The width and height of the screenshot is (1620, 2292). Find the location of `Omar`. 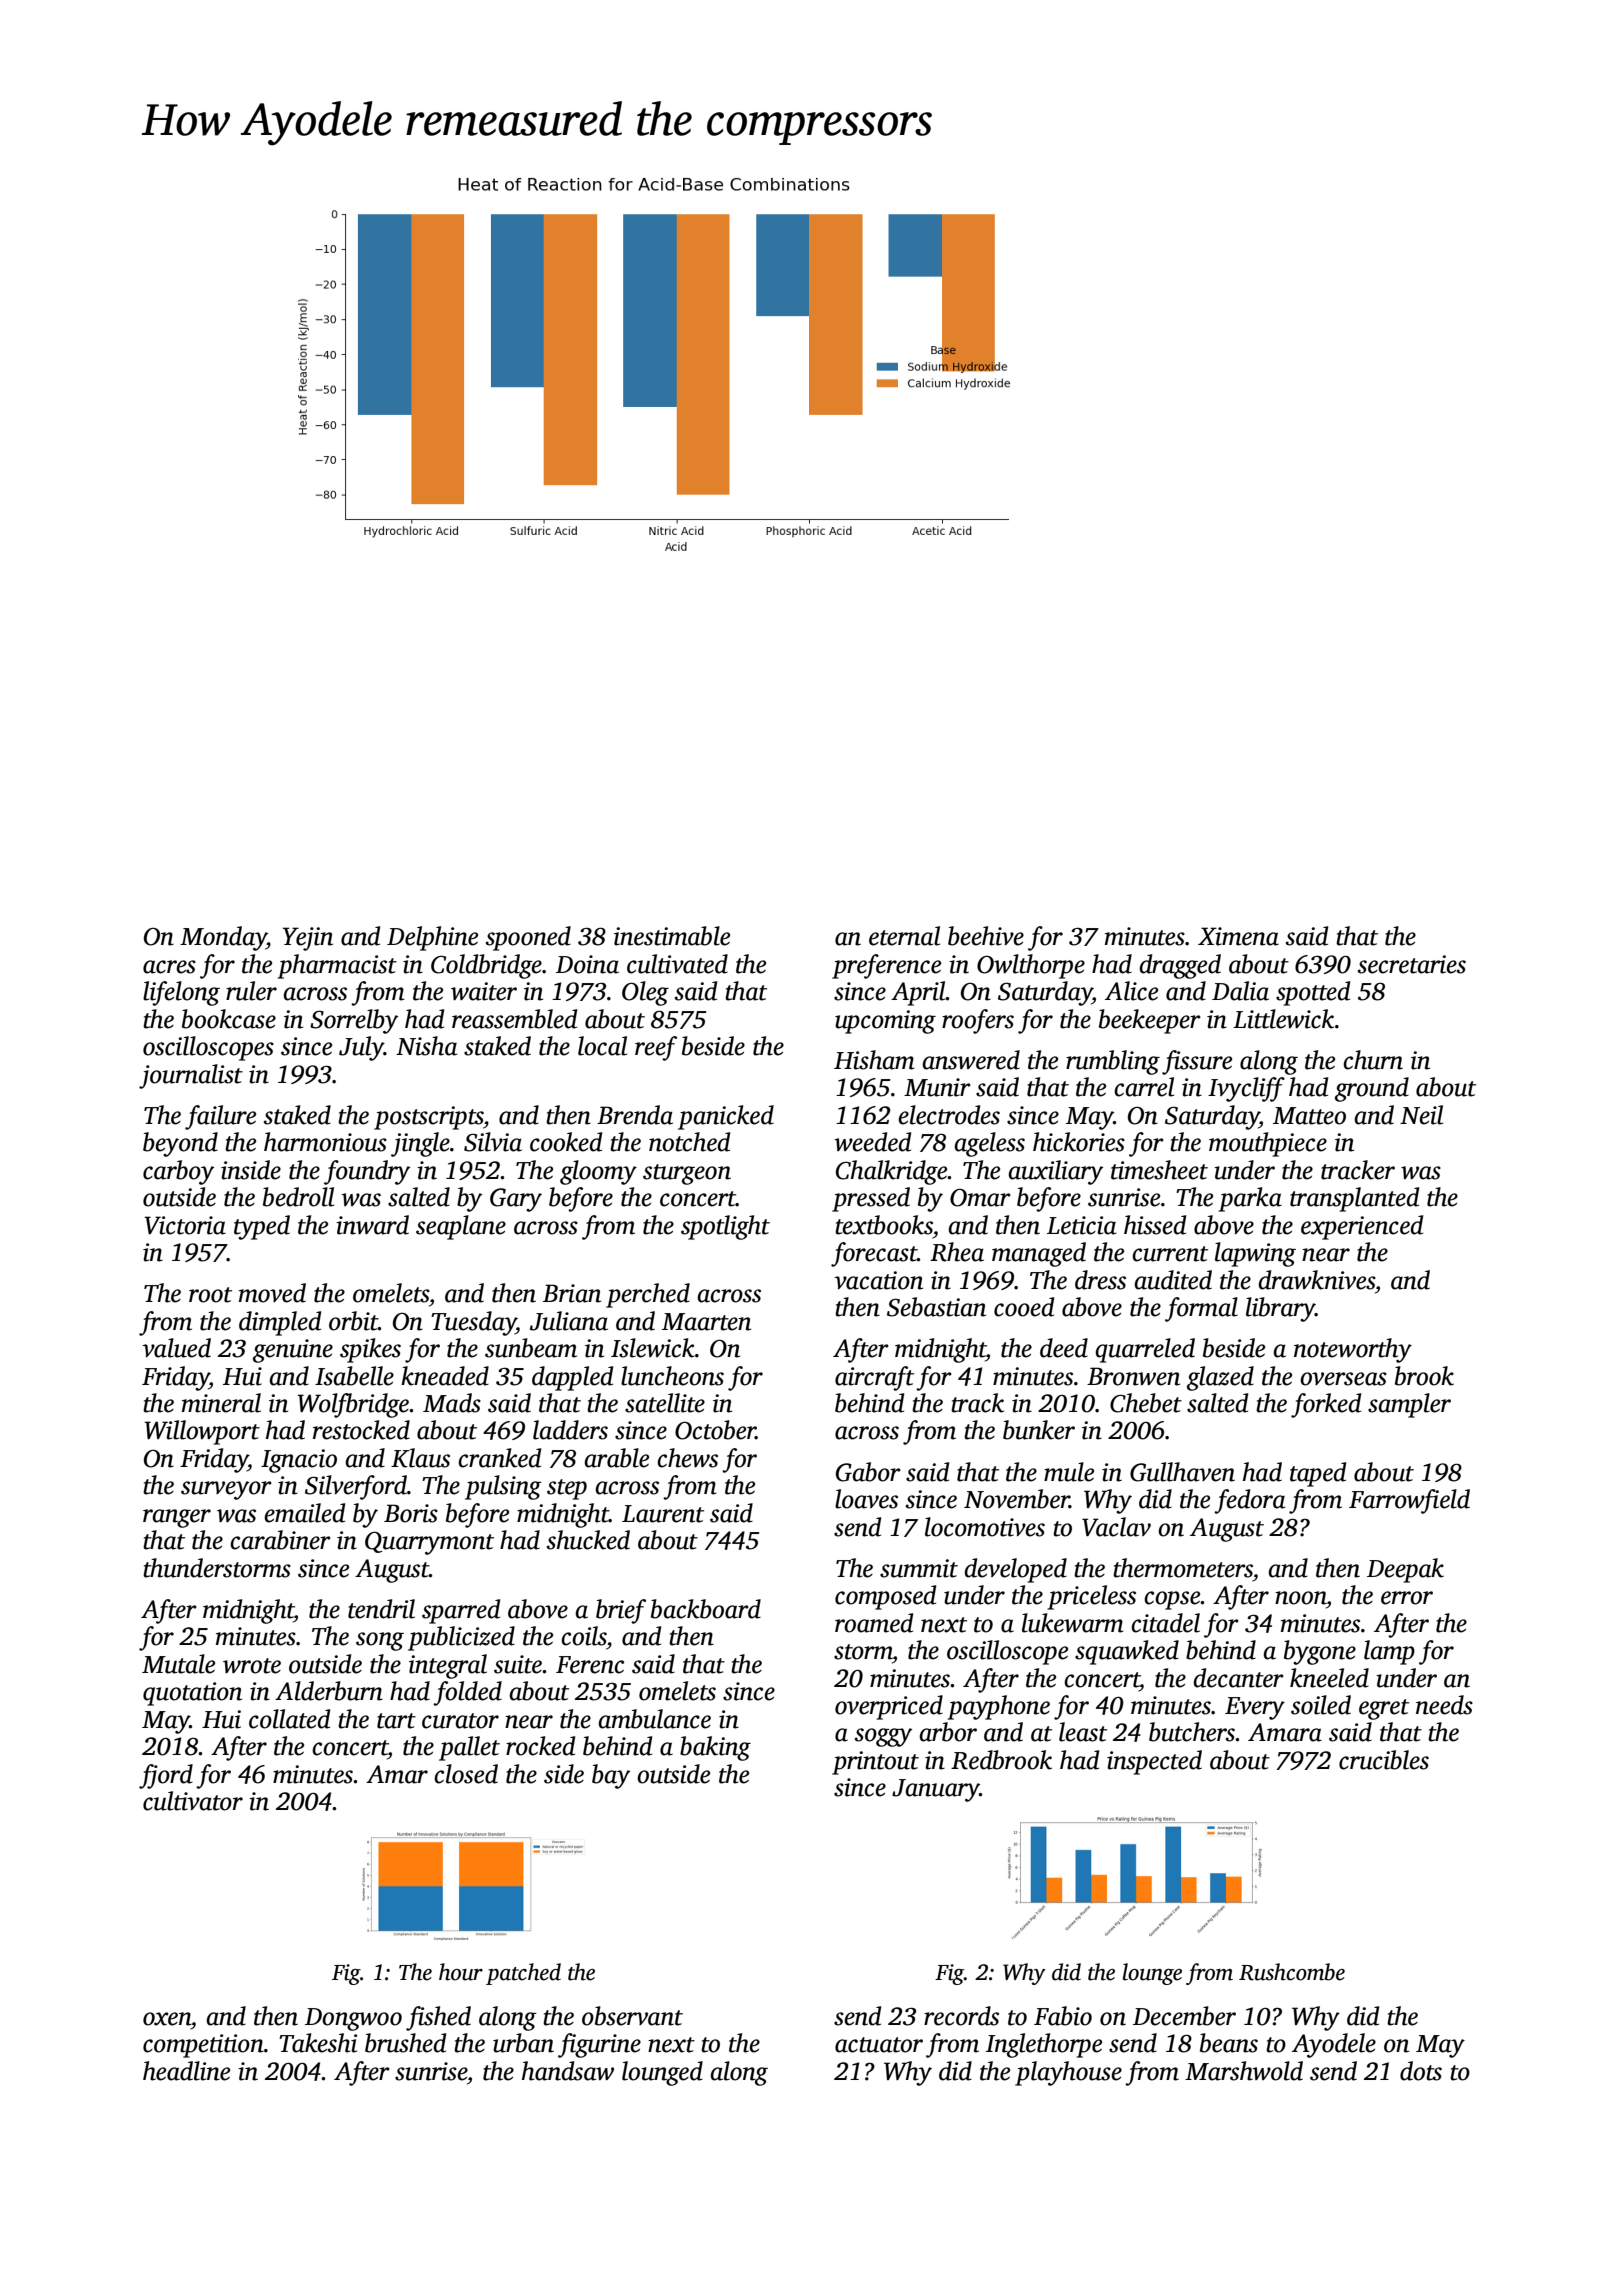

Omar is located at coordinates (980, 1198).
